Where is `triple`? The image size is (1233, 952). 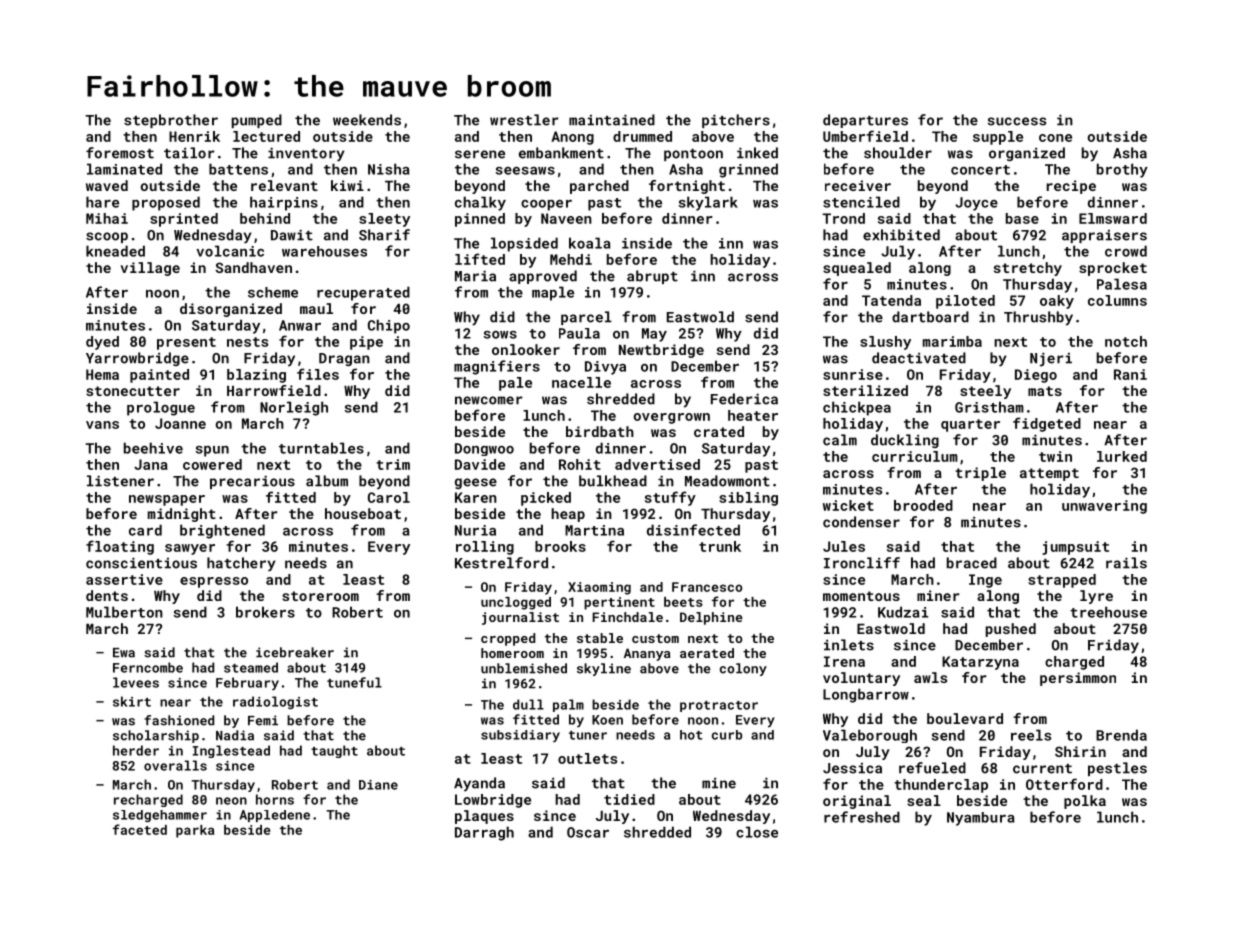 triple is located at coordinates (980, 474).
